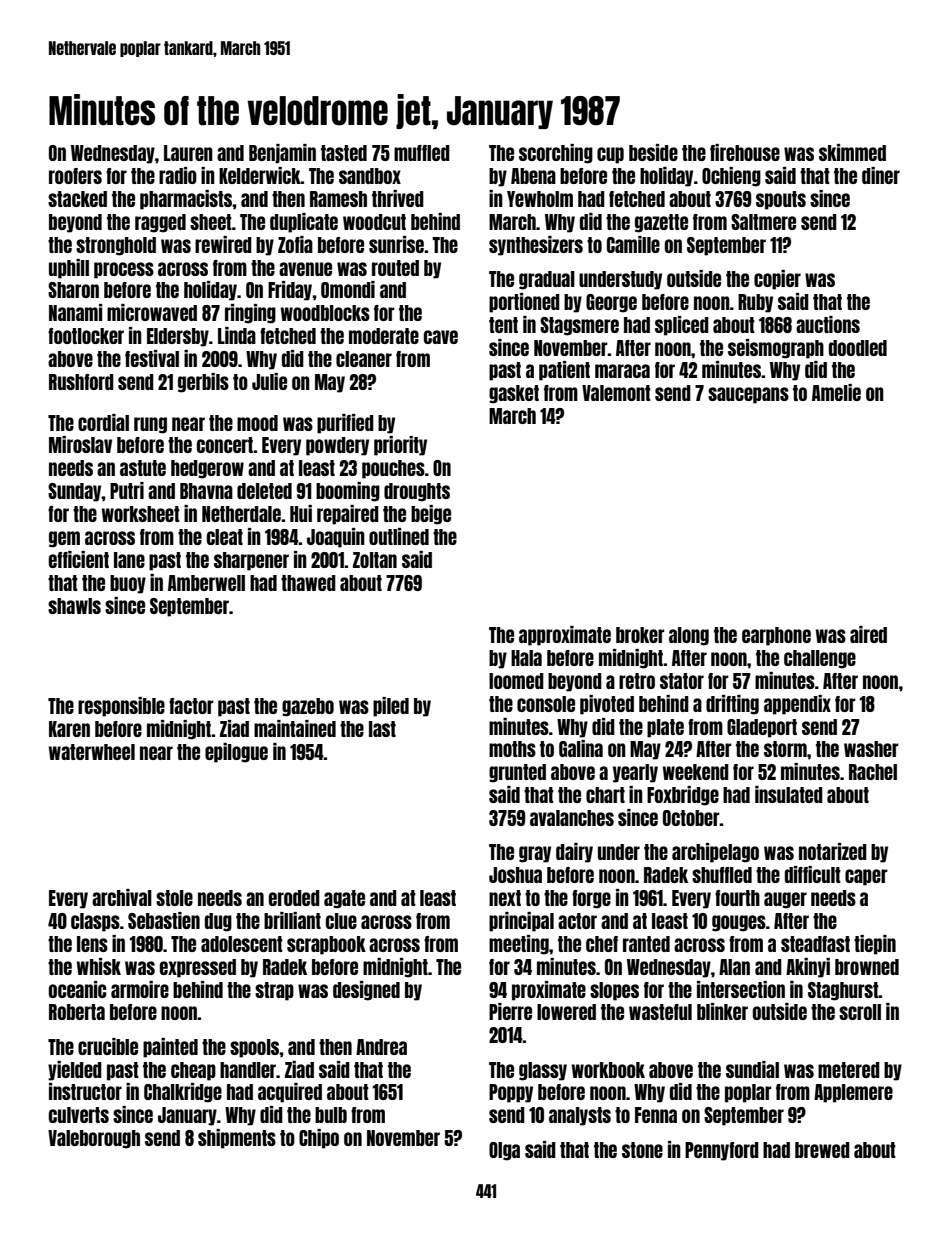 The width and height of the page is (952, 1233). I want to click on Amelie, so click(836, 392).
